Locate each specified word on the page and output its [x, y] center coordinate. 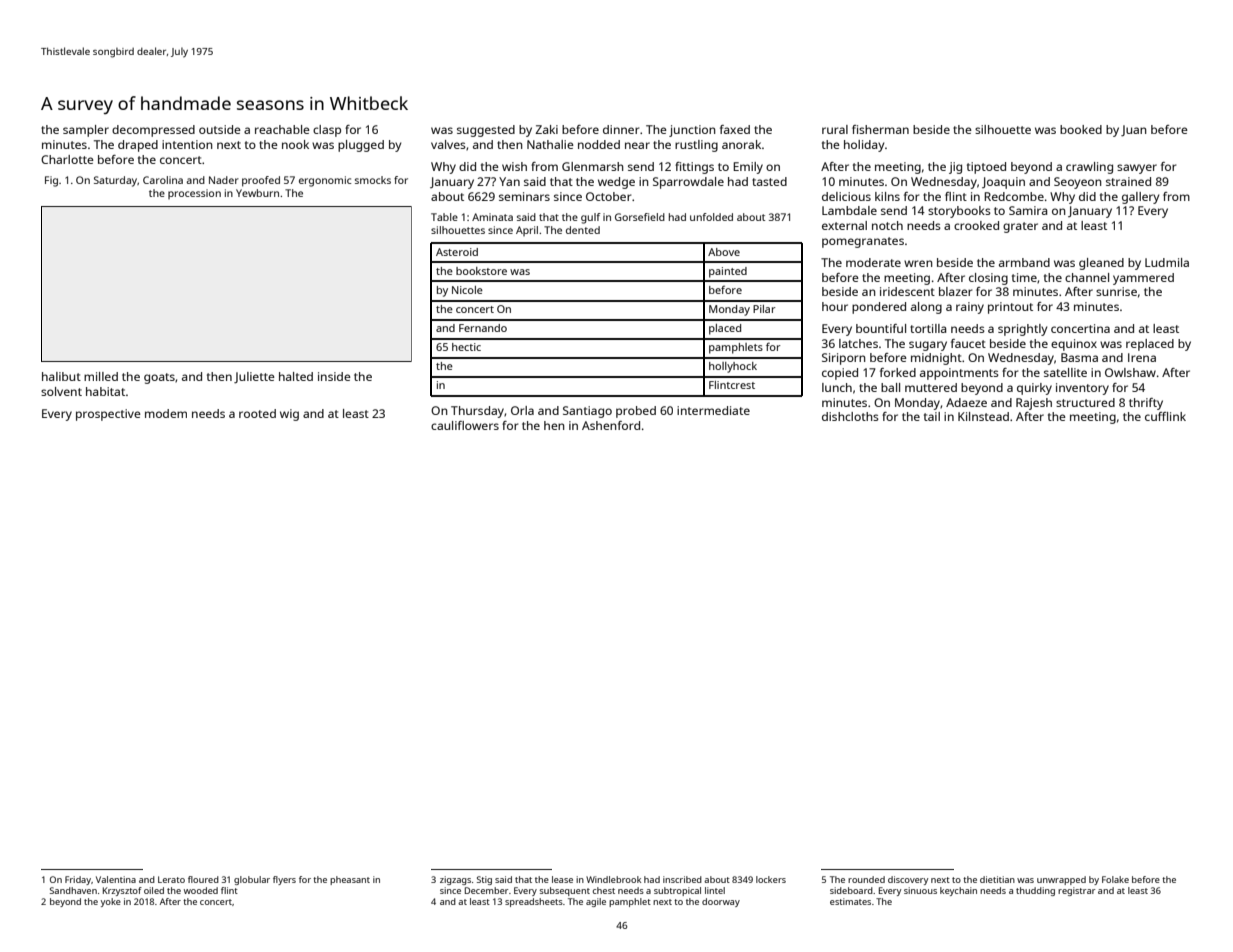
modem [166, 413]
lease [562, 879]
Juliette [254, 378]
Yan [509, 181]
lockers [771, 879]
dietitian [997, 879]
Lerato [171, 879]
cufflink [1165, 416]
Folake [1115, 879]
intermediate [713, 410]
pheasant [350, 880]
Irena [1142, 357]
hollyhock [733, 367]
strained [1128, 181]
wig [289, 415]
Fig [51, 181]
